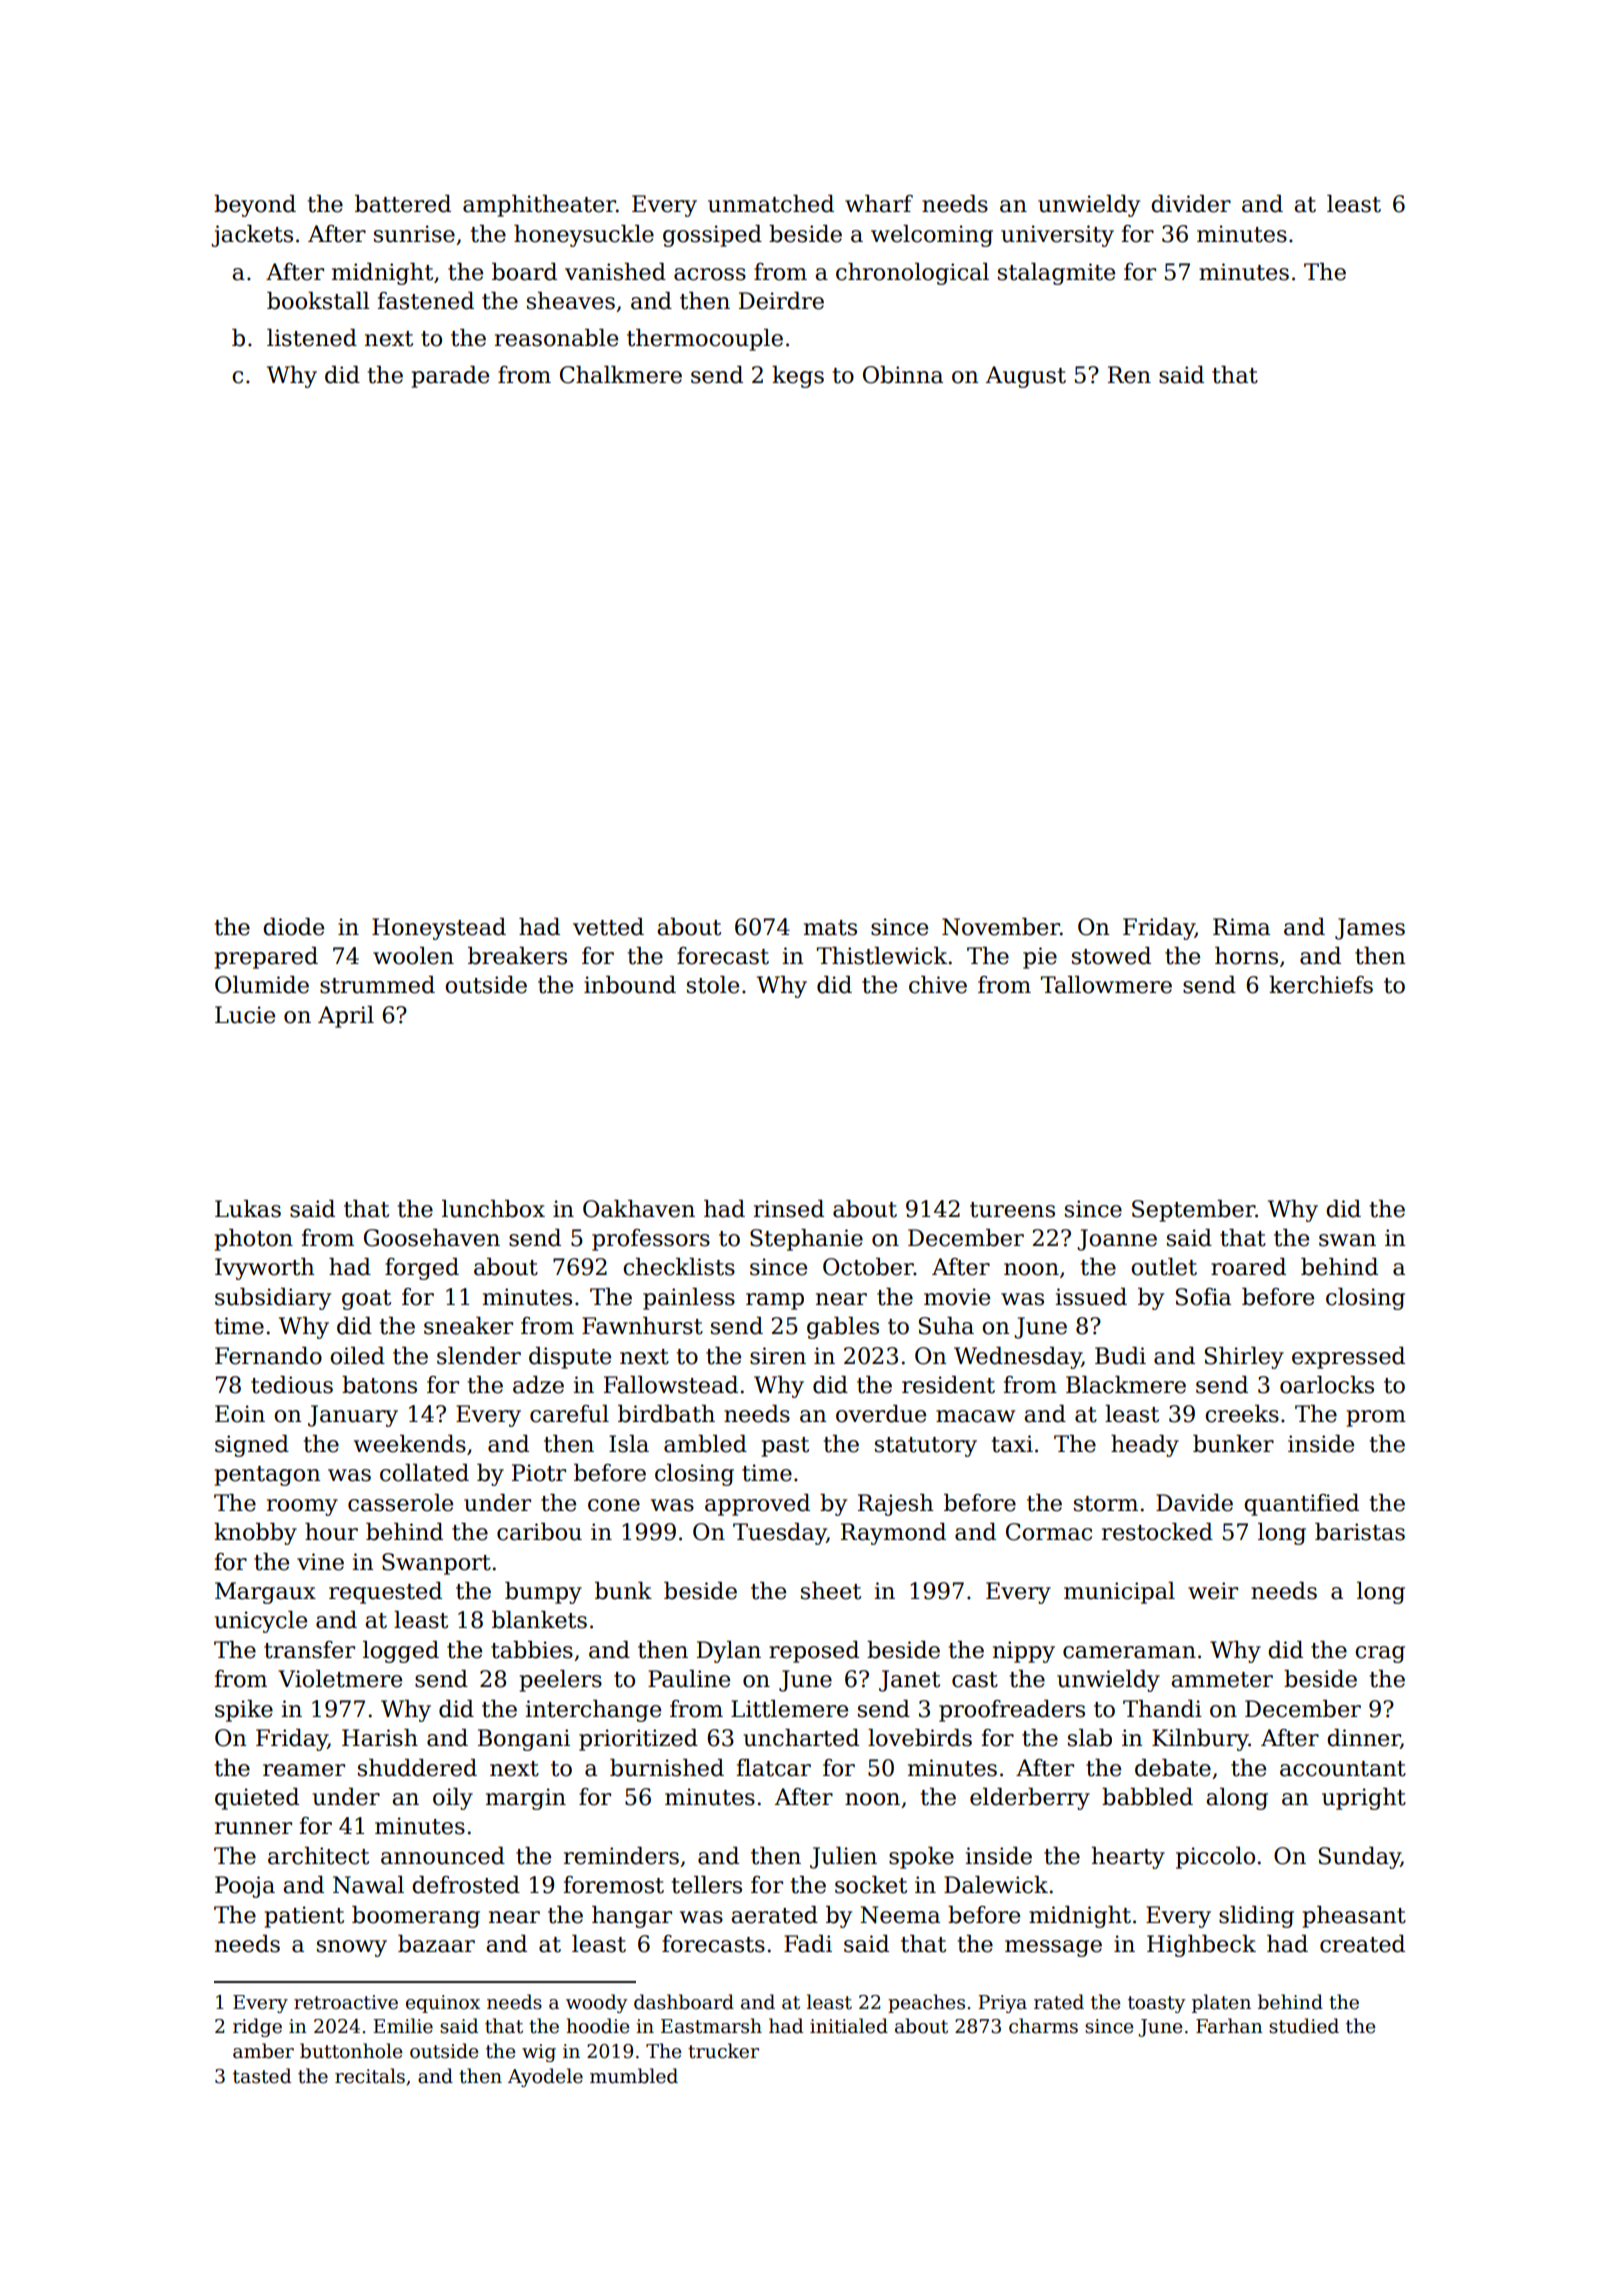  Describe the element at coordinates (450, 377) in the screenshot. I see `parade` at that location.
